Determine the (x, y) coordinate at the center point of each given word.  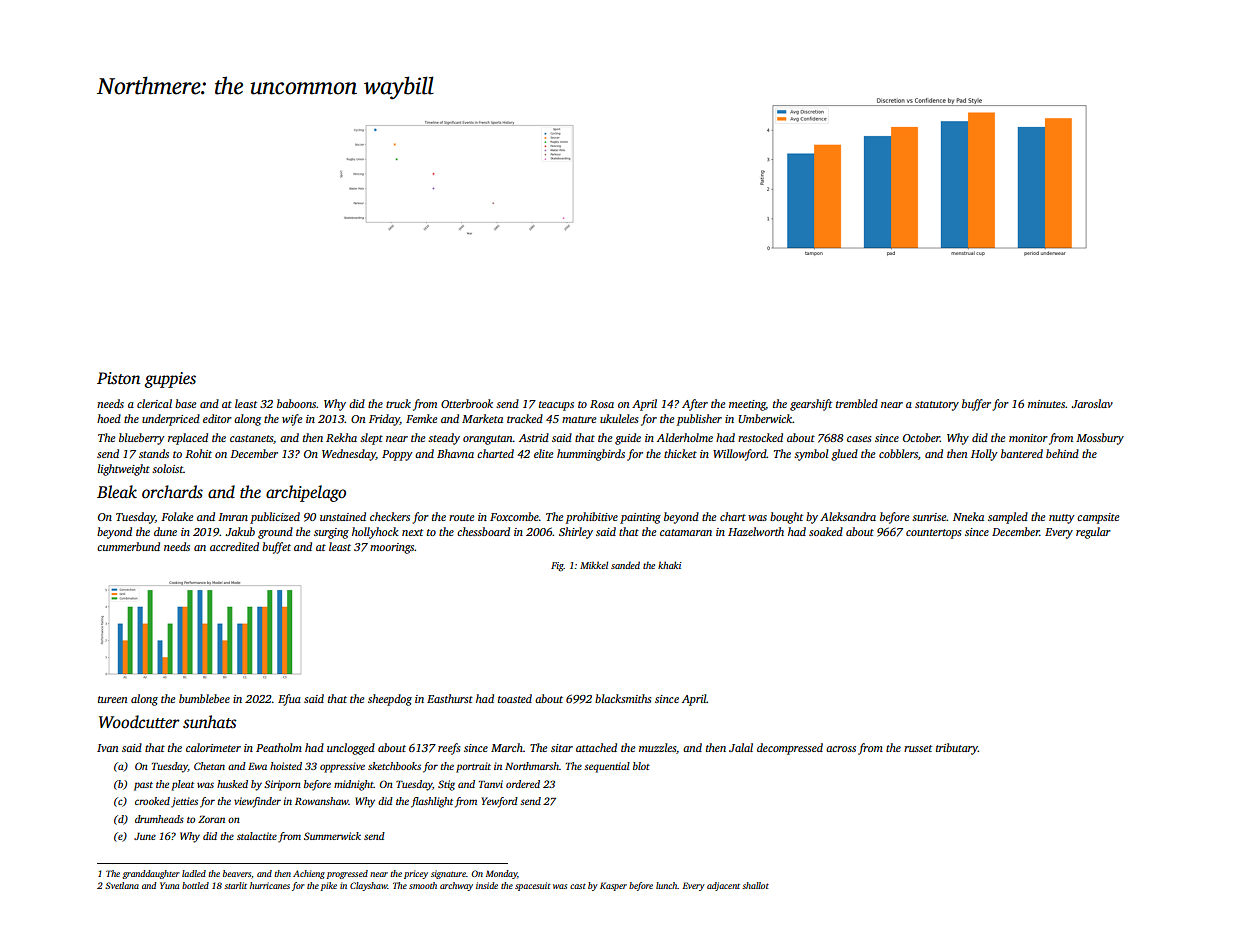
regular (1093, 533)
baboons (297, 403)
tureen (113, 699)
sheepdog (390, 700)
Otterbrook (467, 403)
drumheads (159, 819)
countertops (934, 534)
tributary (957, 749)
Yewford (499, 802)
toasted (515, 698)
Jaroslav (1092, 403)
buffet (276, 548)
